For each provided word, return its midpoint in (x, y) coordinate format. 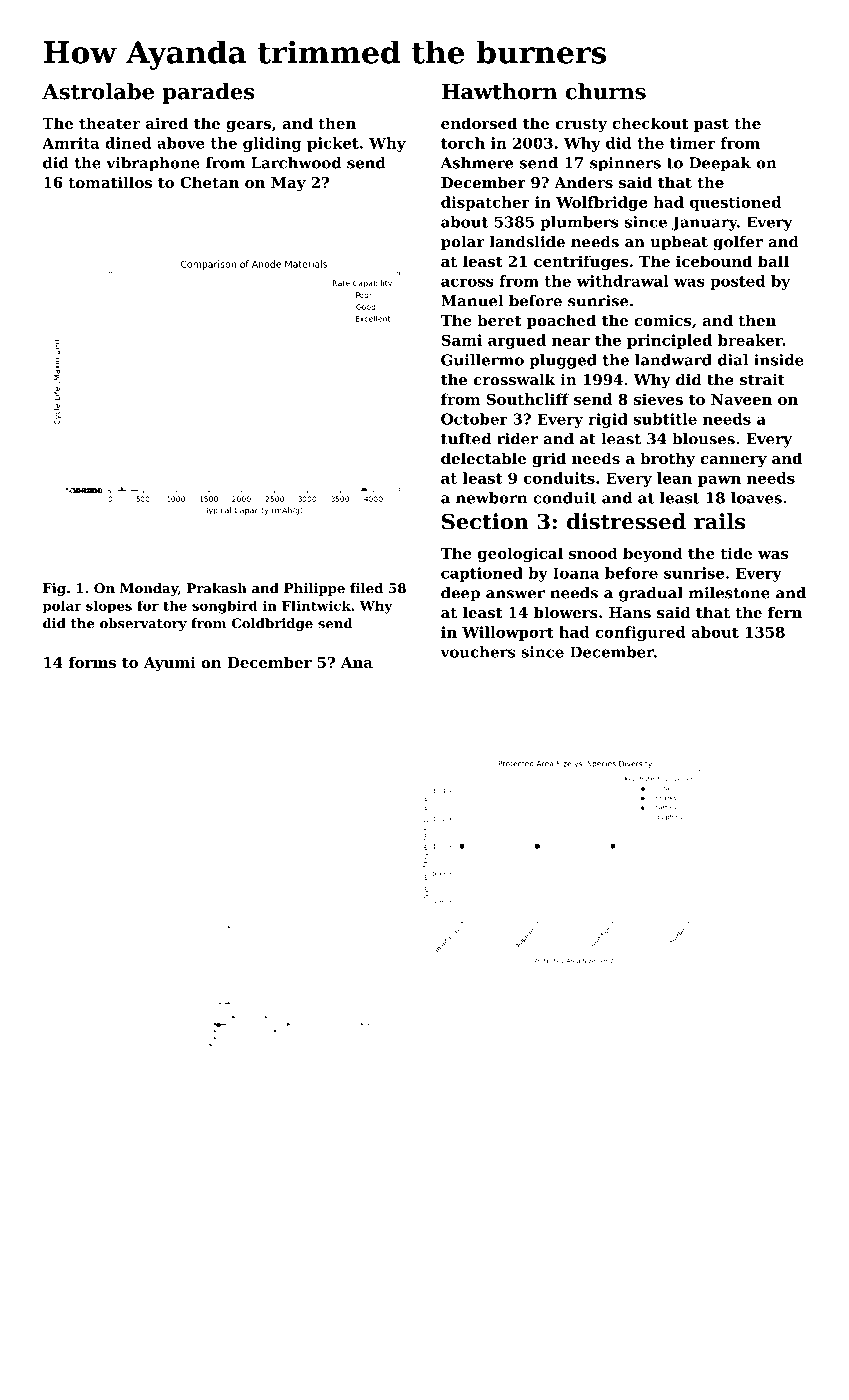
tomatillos (110, 182)
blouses (703, 439)
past (711, 125)
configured (640, 633)
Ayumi (170, 664)
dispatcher (485, 203)
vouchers (477, 652)
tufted (466, 439)
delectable (483, 458)
